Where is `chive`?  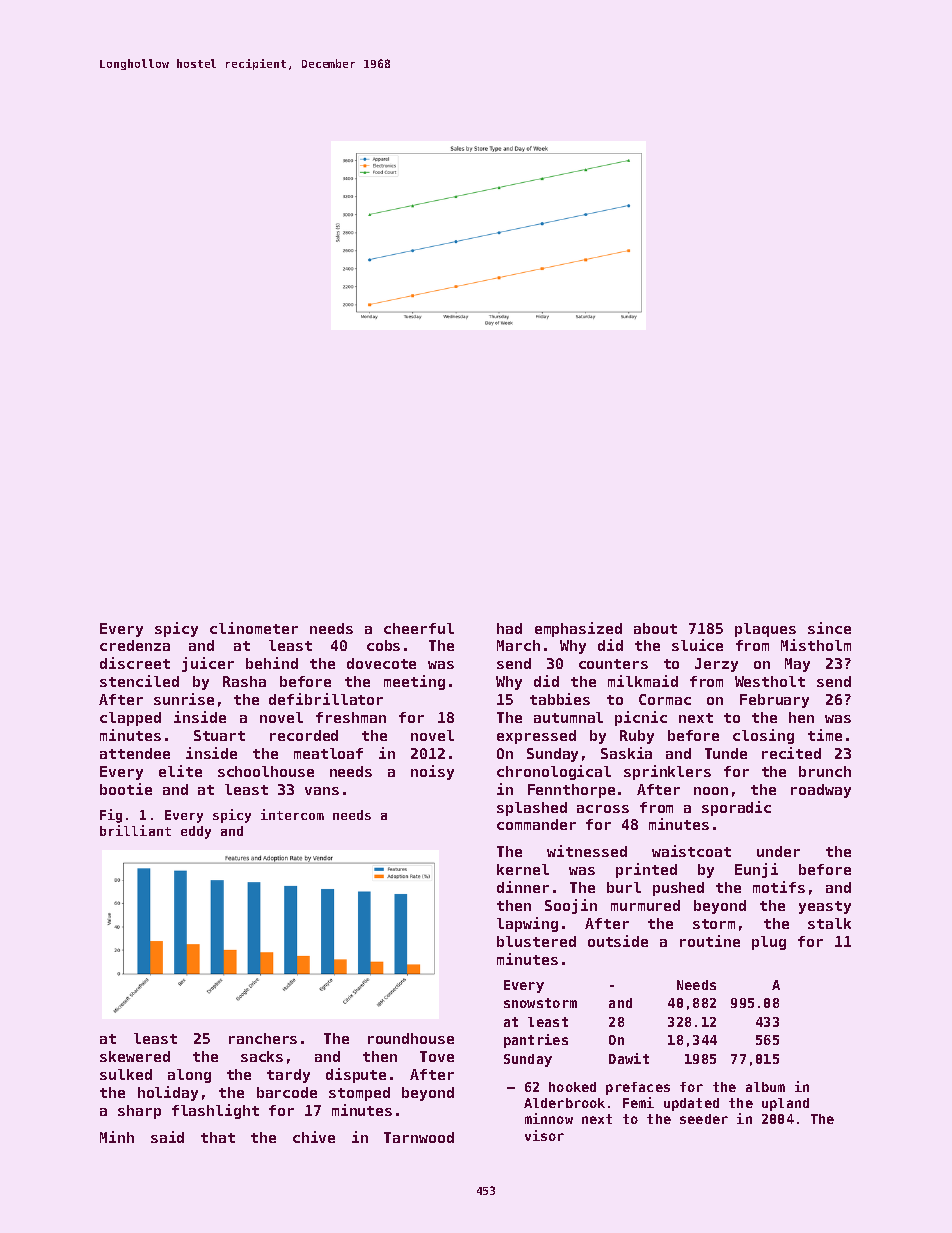 chive is located at coordinates (314, 1137).
